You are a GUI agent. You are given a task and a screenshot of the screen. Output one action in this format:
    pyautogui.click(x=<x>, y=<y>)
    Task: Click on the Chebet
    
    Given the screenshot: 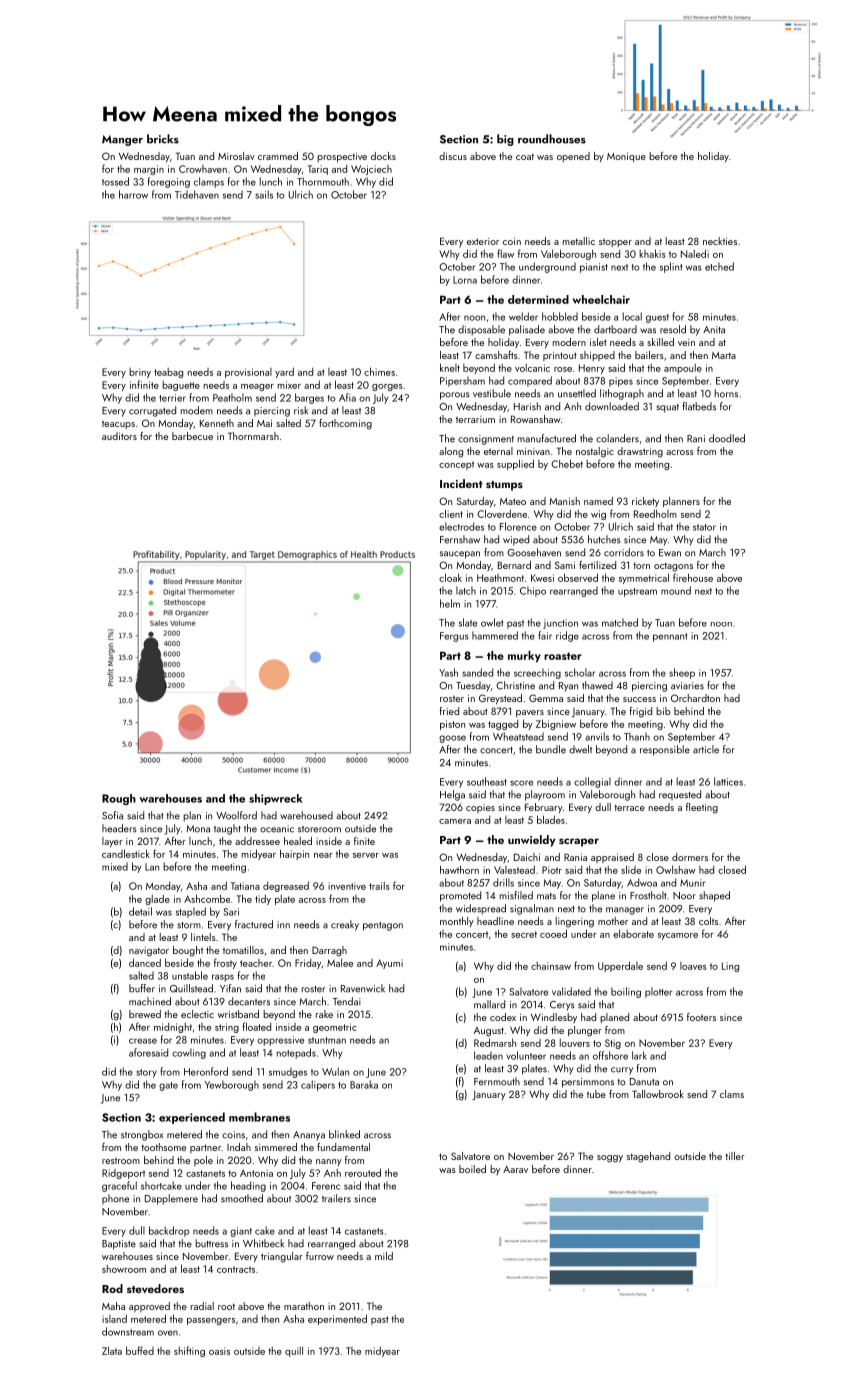 What is the action you would take?
    pyautogui.click(x=567, y=463)
